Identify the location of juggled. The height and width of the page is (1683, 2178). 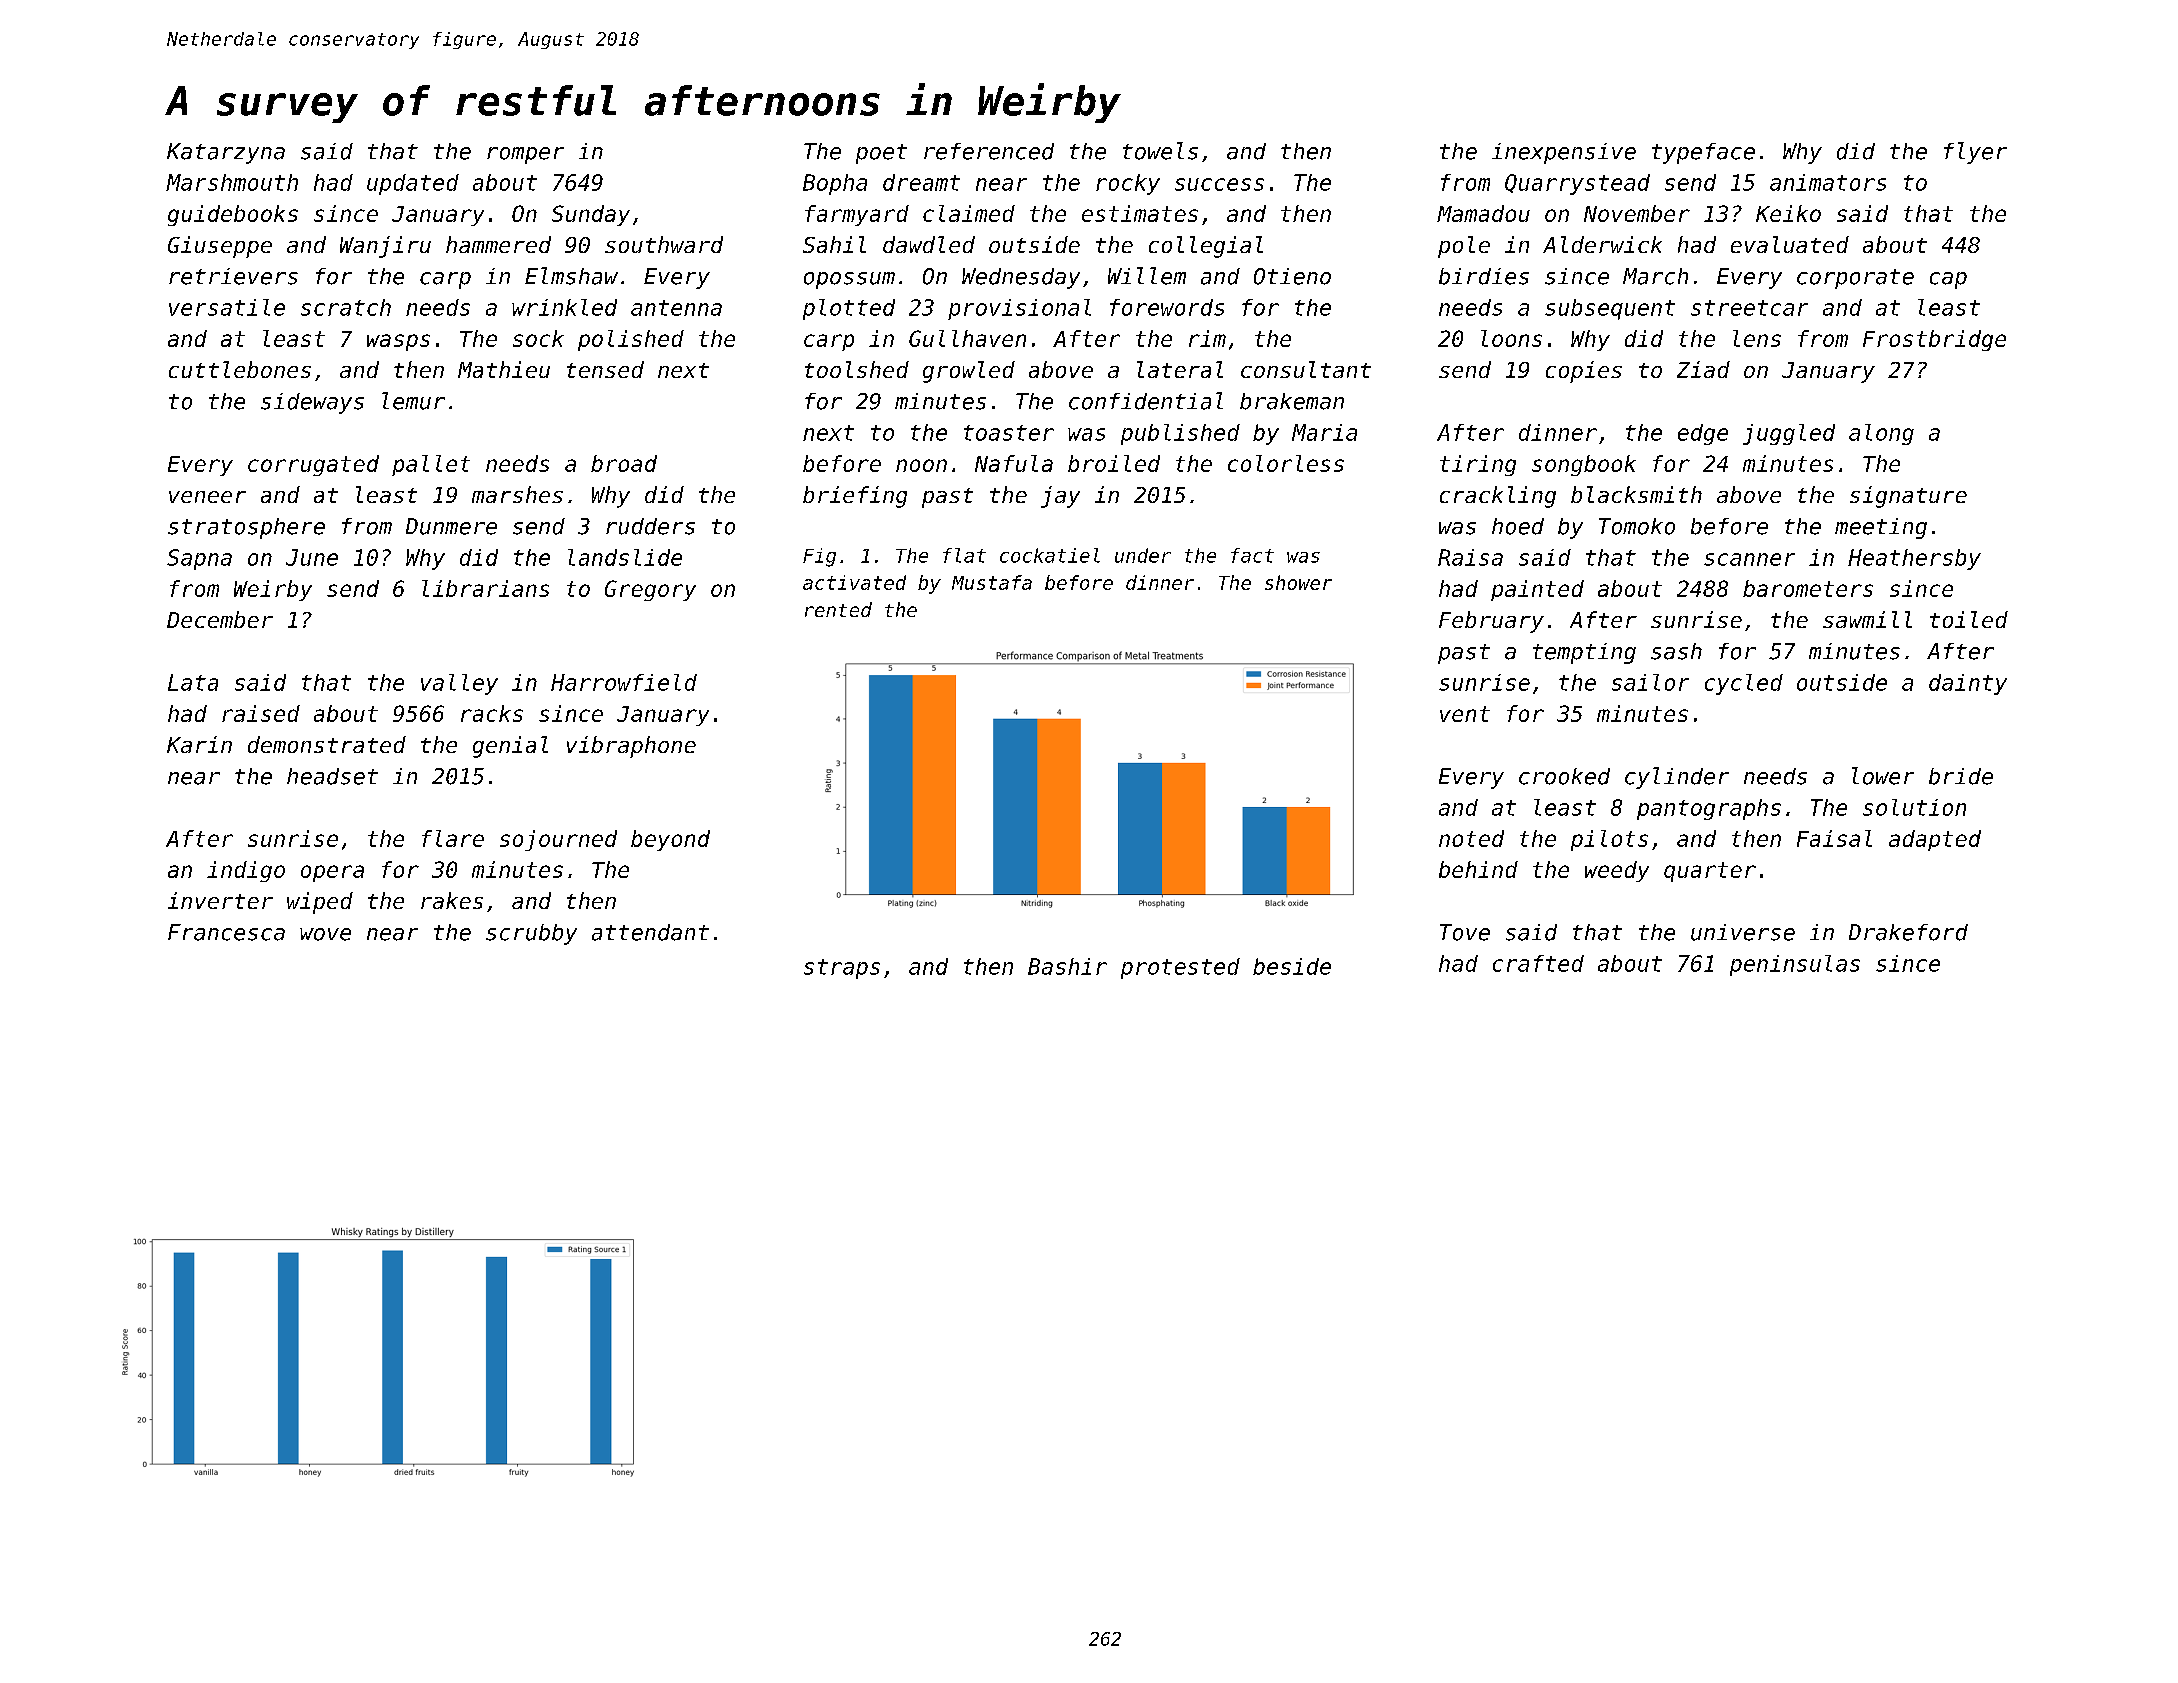
(1789, 434).
